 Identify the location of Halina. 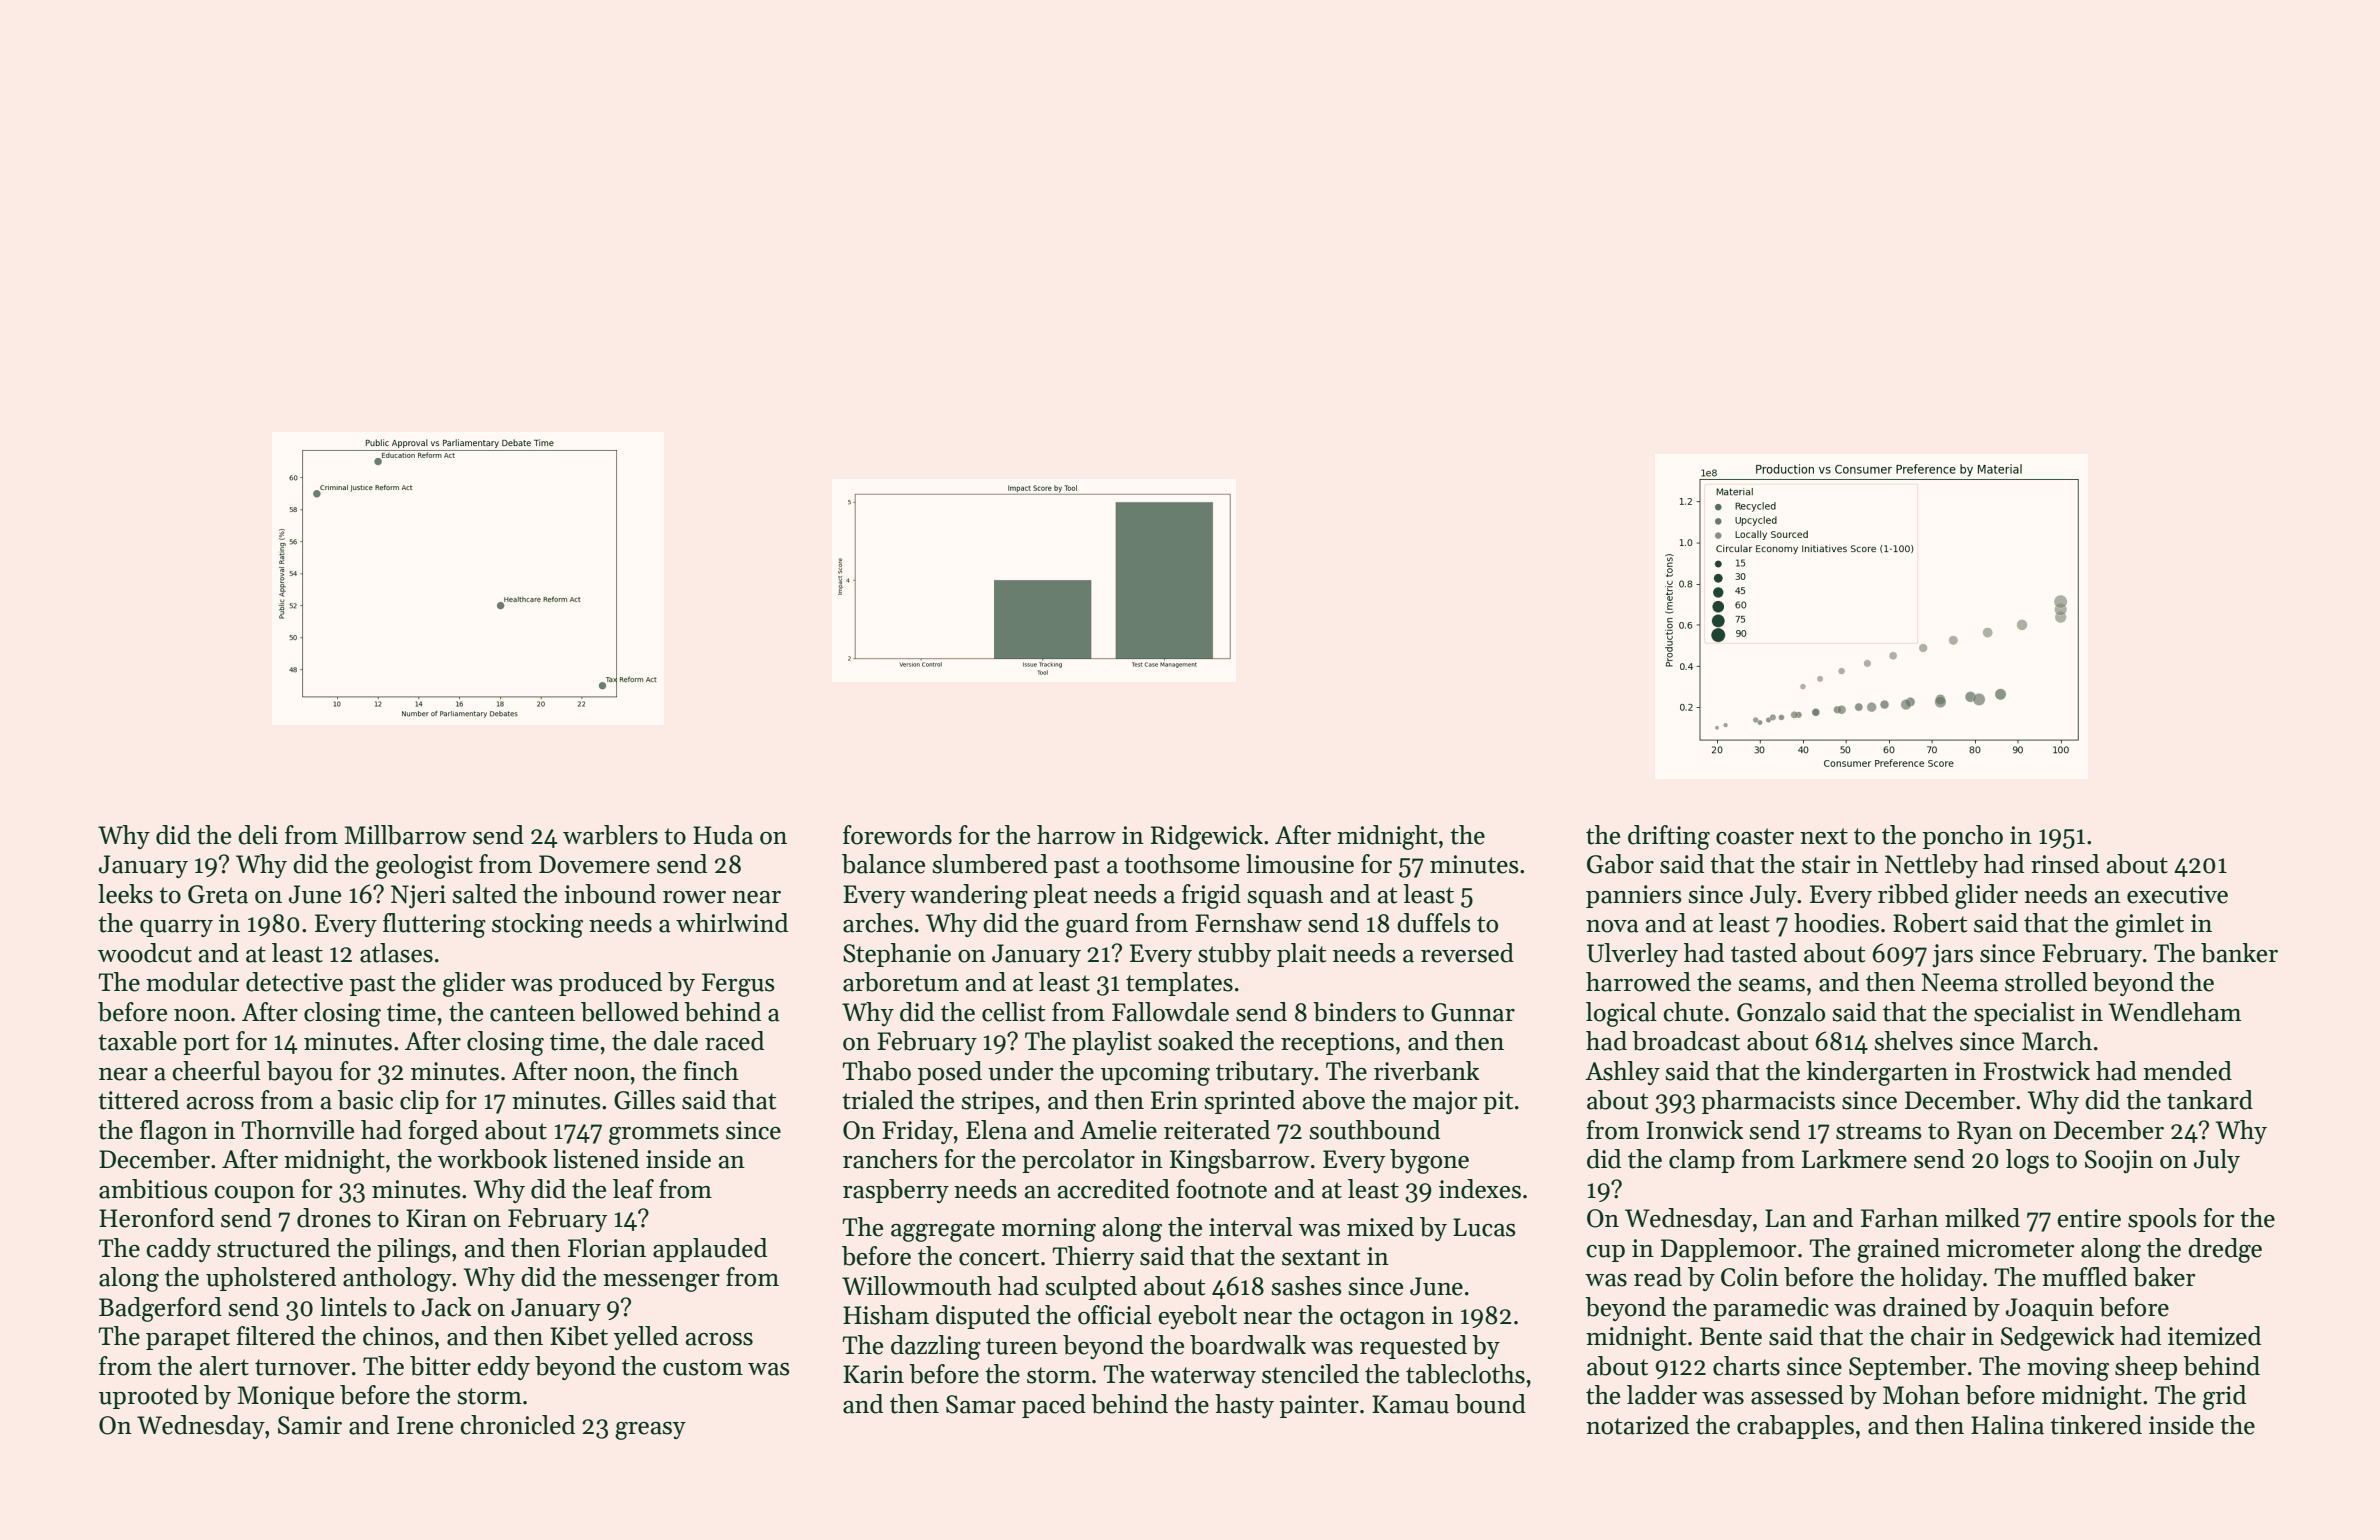
(2007, 1425).
